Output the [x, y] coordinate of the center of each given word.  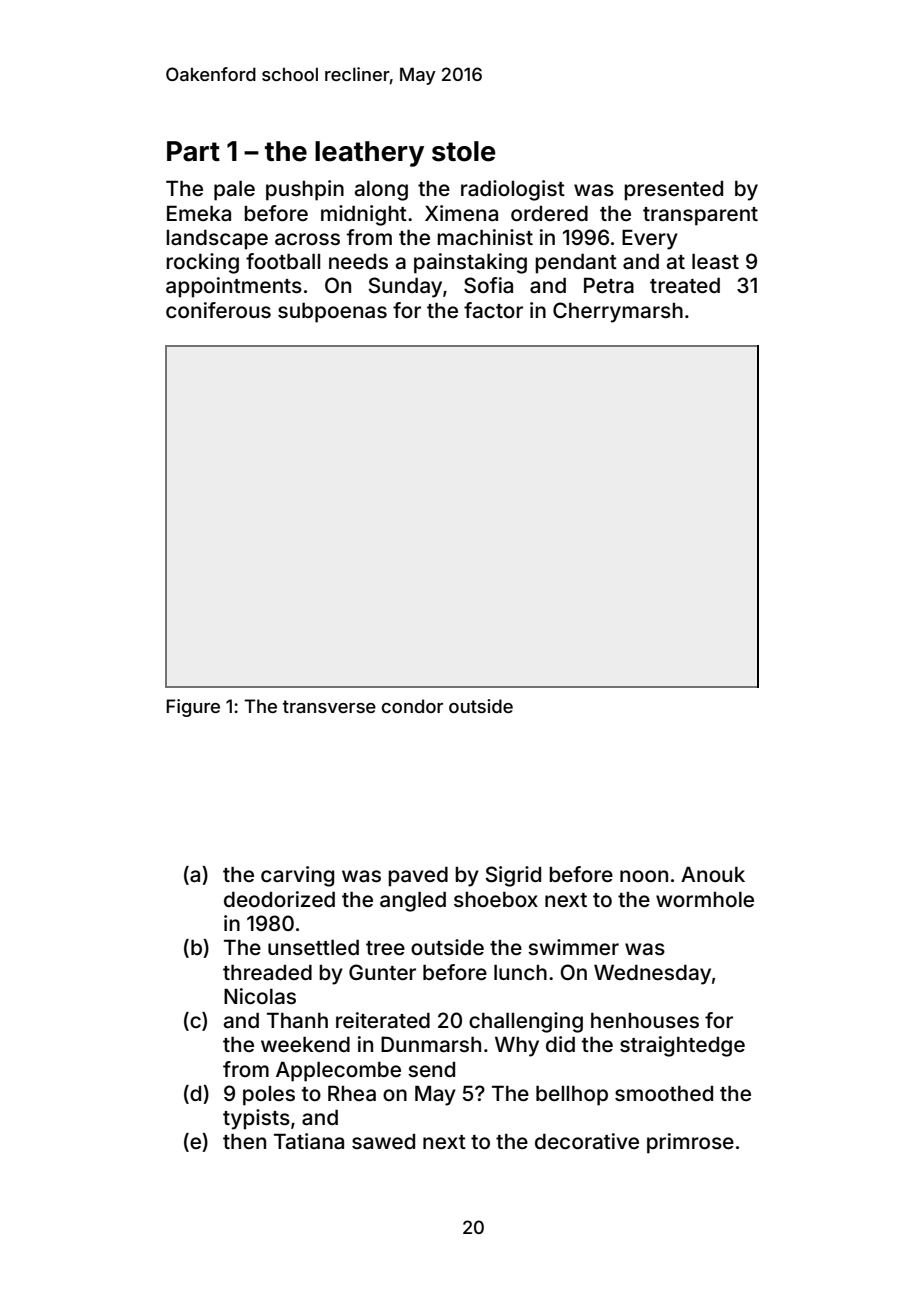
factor [493, 310]
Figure [193, 708]
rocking [202, 263]
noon [644, 876]
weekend [305, 1044]
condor [412, 706]
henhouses [645, 1020]
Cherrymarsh [618, 312]
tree [385, 948]
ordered [549, 213]
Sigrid [513, 876]
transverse [329, 706]
